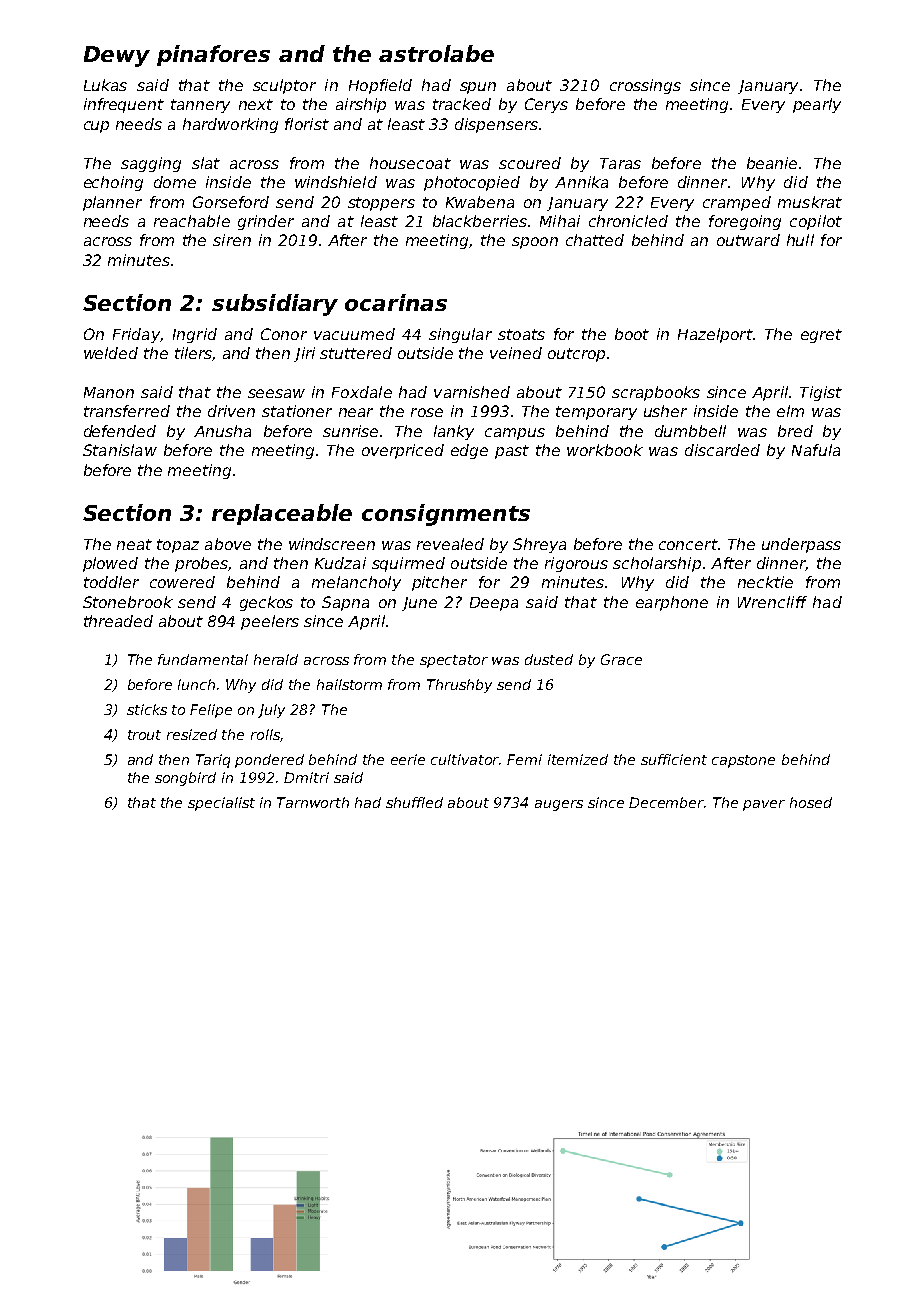 This image has width=924, height=1308. I want to click on astrolabe, so click(436, 53).
